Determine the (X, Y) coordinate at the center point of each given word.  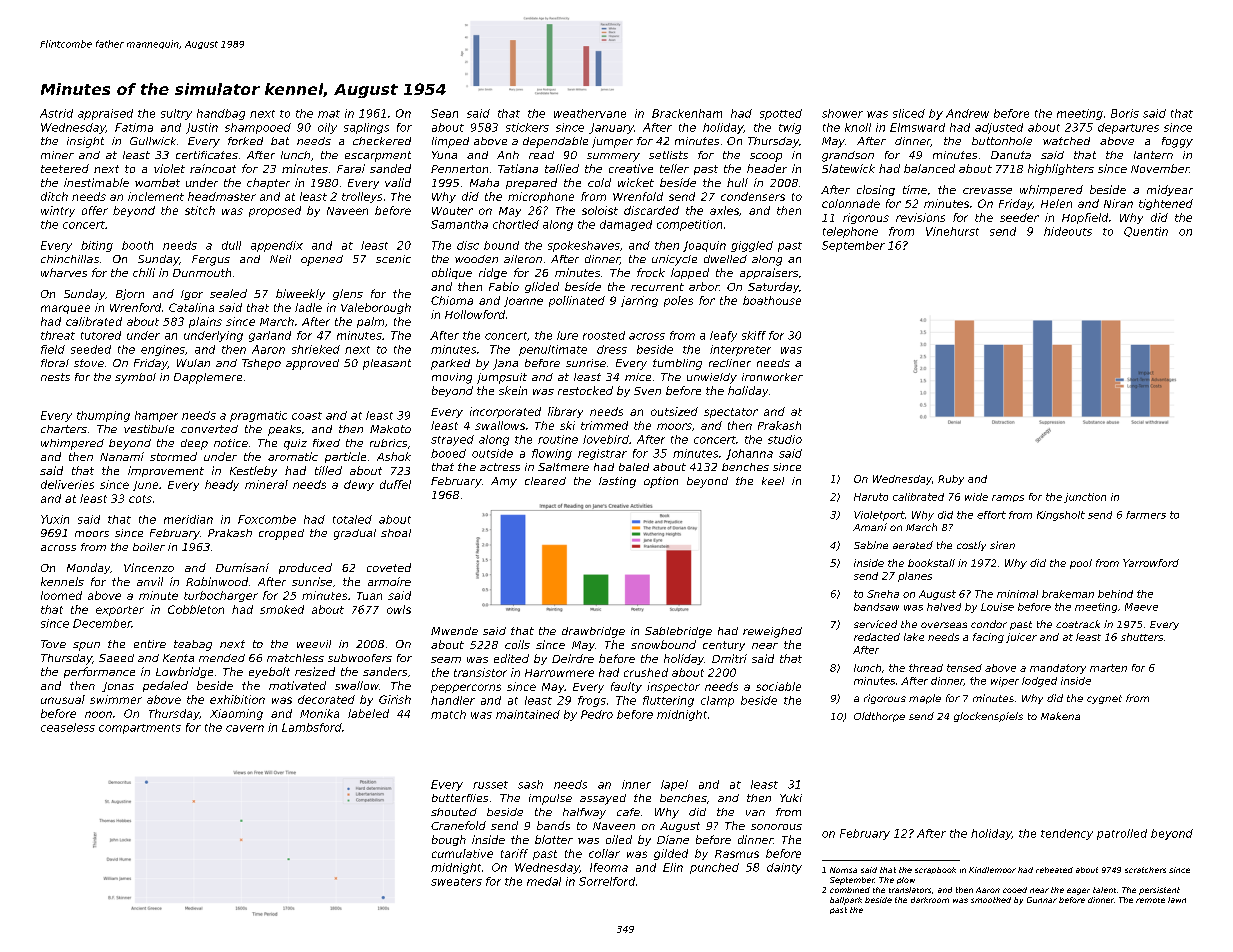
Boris (1125, 113)
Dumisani (242, 567)
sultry (176, 114)
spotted (781, 114)
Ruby (951, 480)
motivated (297, 685)
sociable (778, 686)
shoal (396, 533)
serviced (875, 624)
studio (785, 439)
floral (55, 363)
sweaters (456, 882)
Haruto (871, 497)
